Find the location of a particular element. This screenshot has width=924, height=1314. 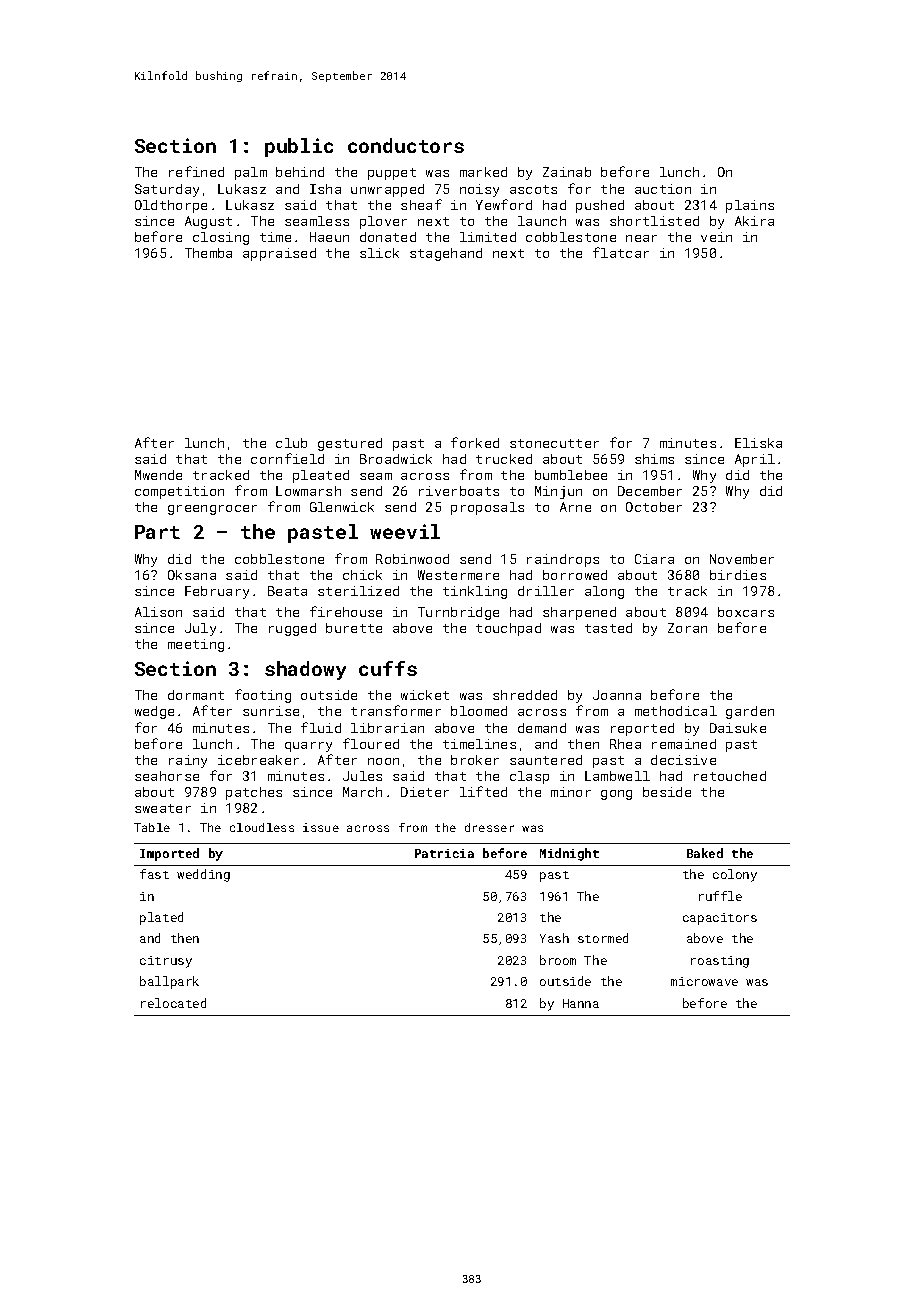

slick is located at coordinates (379, 253).
